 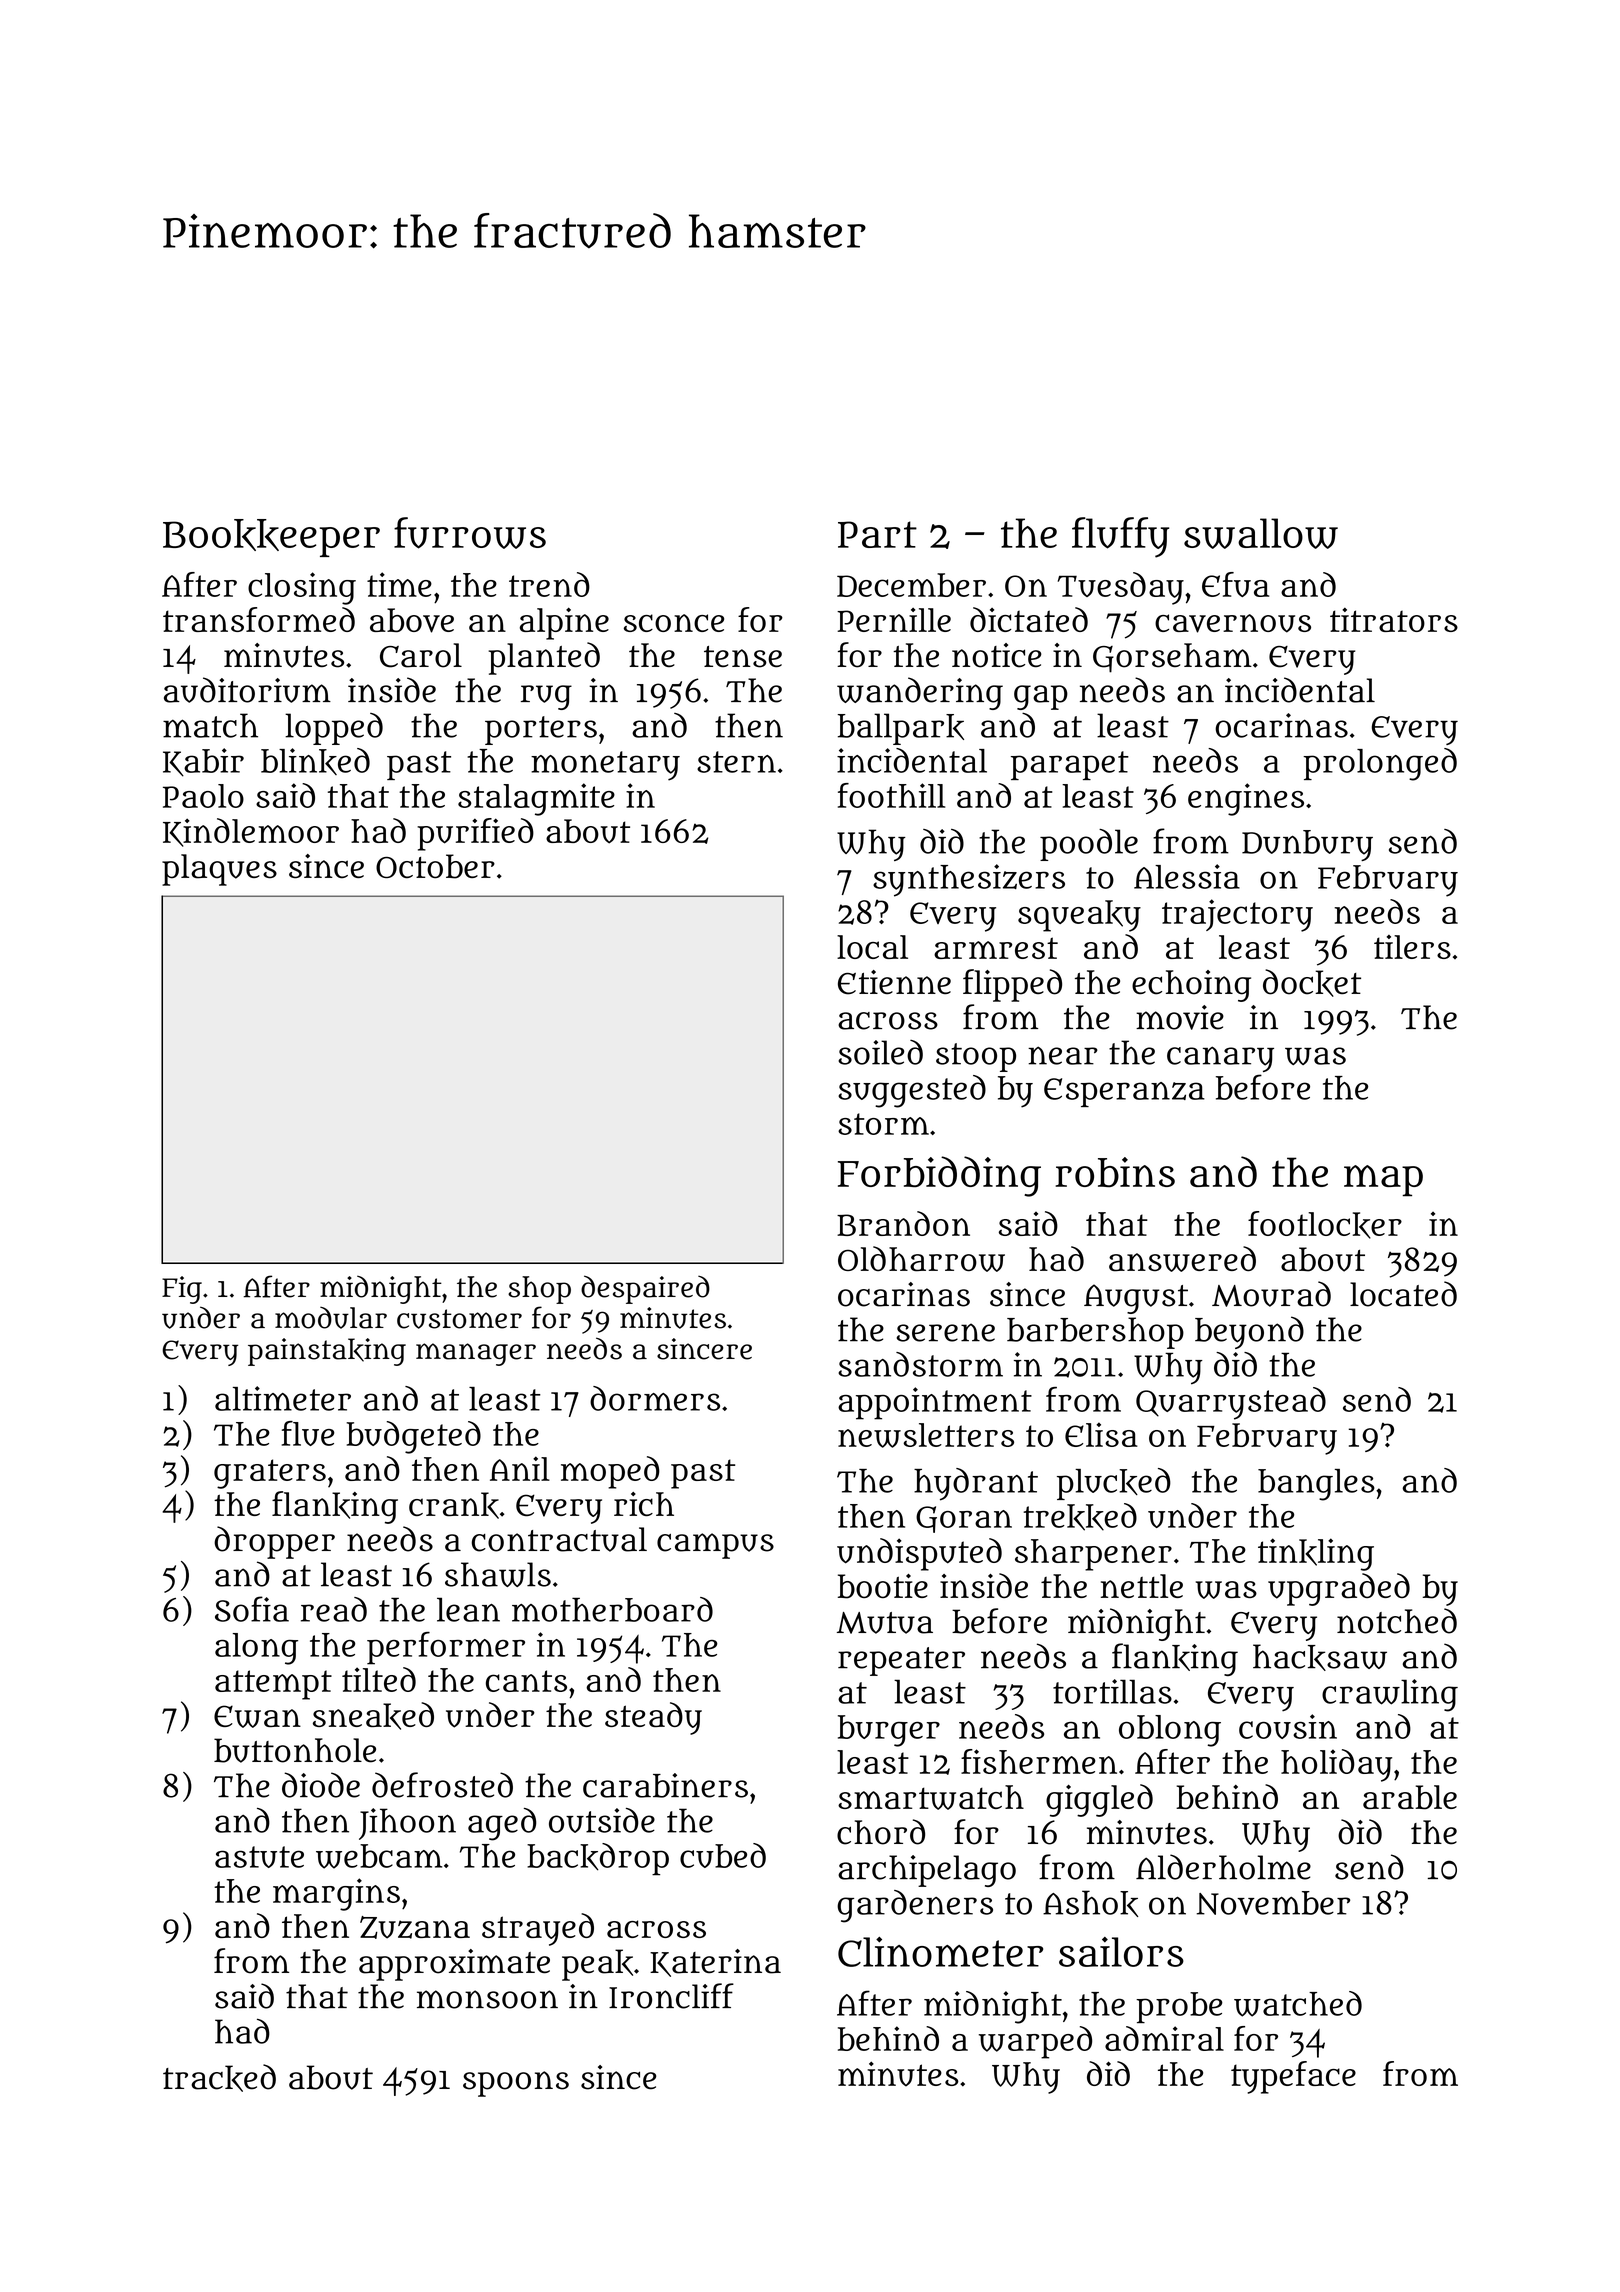 What do you see at coordinates (1320, 1657) in the image?
I see `hacksaw` at bounding box center [1320, 1657].
